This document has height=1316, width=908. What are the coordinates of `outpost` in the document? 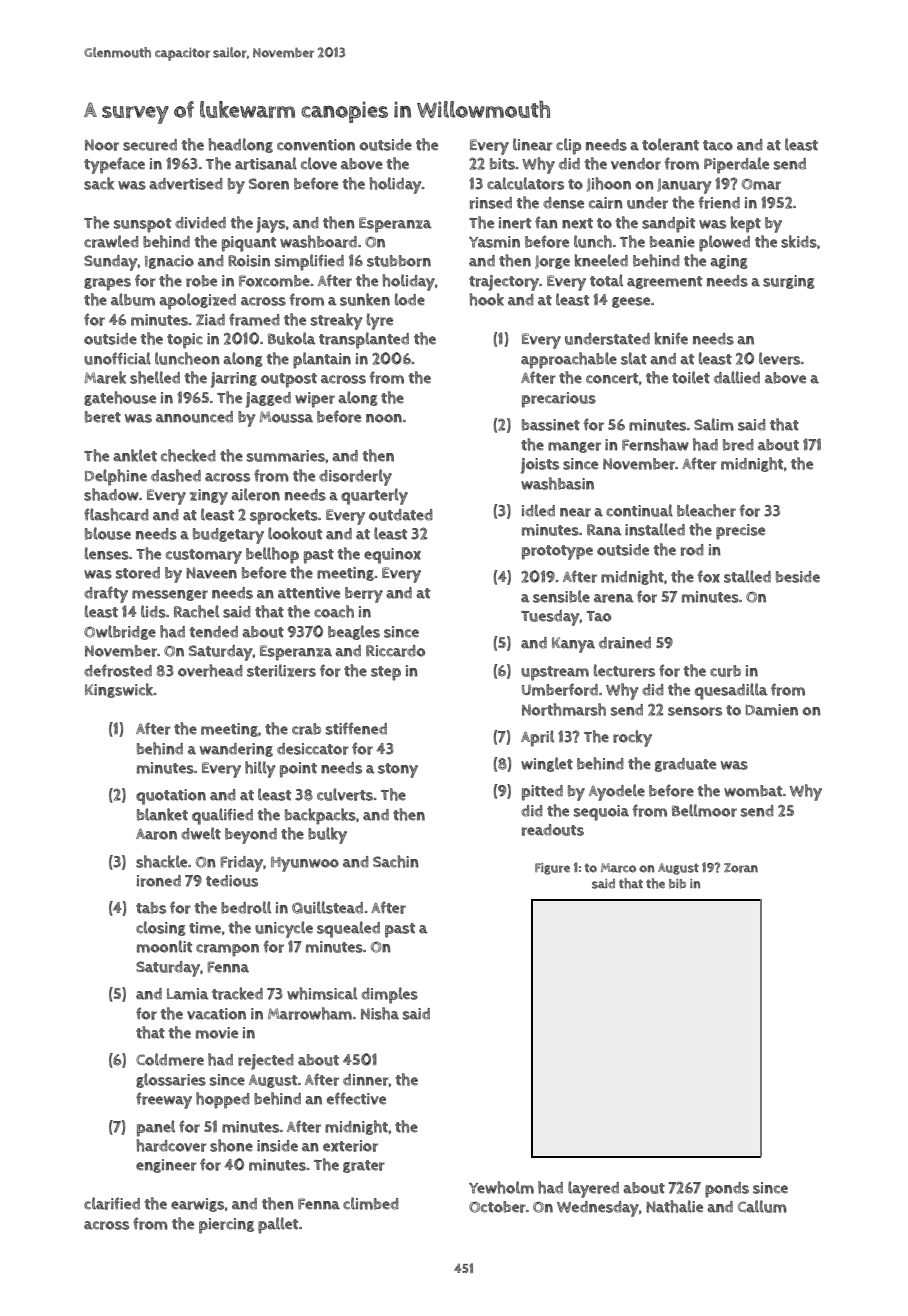 It's located at (289, 380).
